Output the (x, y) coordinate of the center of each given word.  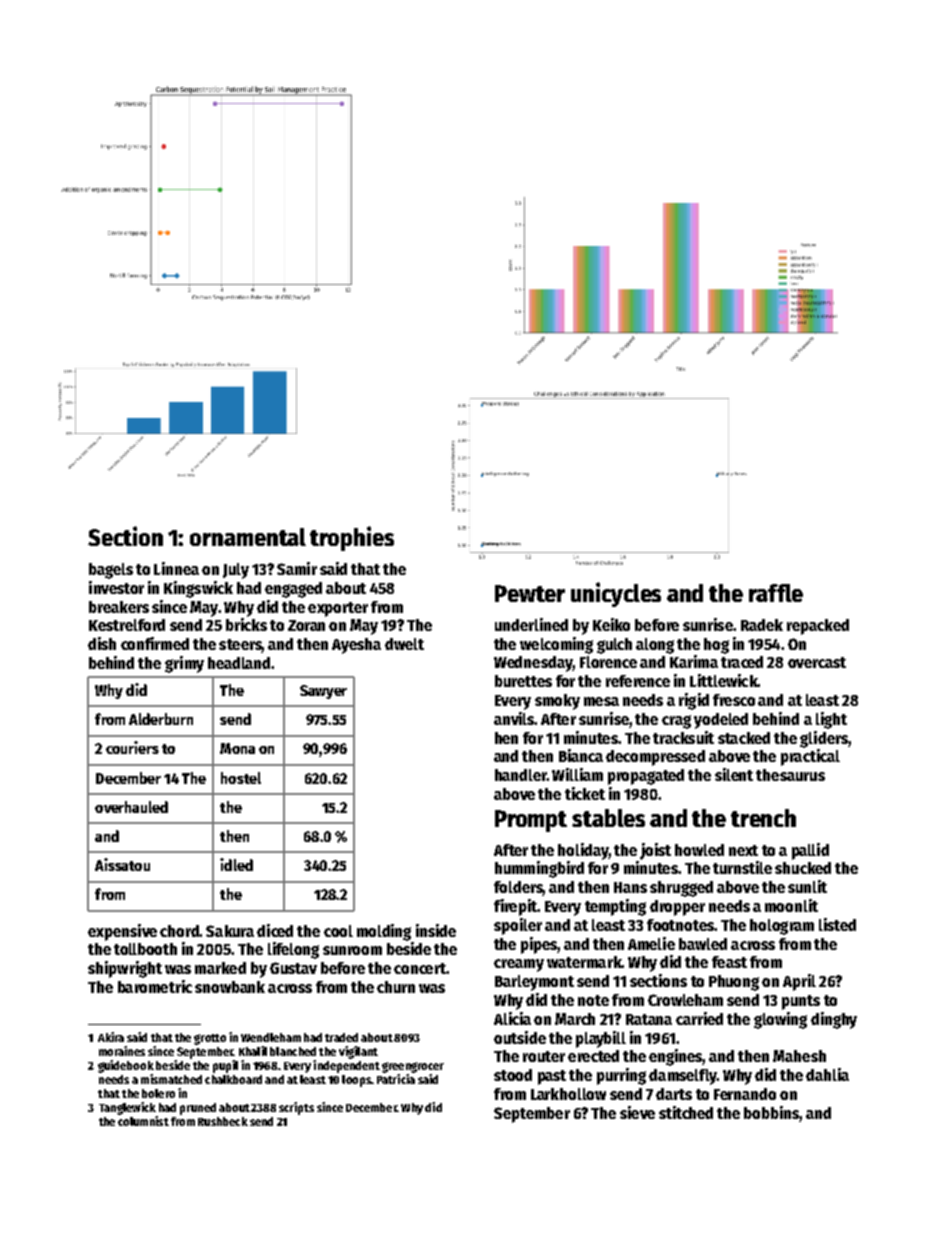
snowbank (230, 987)
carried (699, 1018)
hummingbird (539, 869)
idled (236, 864)
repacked (818, 627)
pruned (198, 1109)
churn (396, 987)
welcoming (556, 645)
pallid (810, 851)
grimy (184, 664)
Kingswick (198, 589)
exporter (338, 609)
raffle (776, 593)
